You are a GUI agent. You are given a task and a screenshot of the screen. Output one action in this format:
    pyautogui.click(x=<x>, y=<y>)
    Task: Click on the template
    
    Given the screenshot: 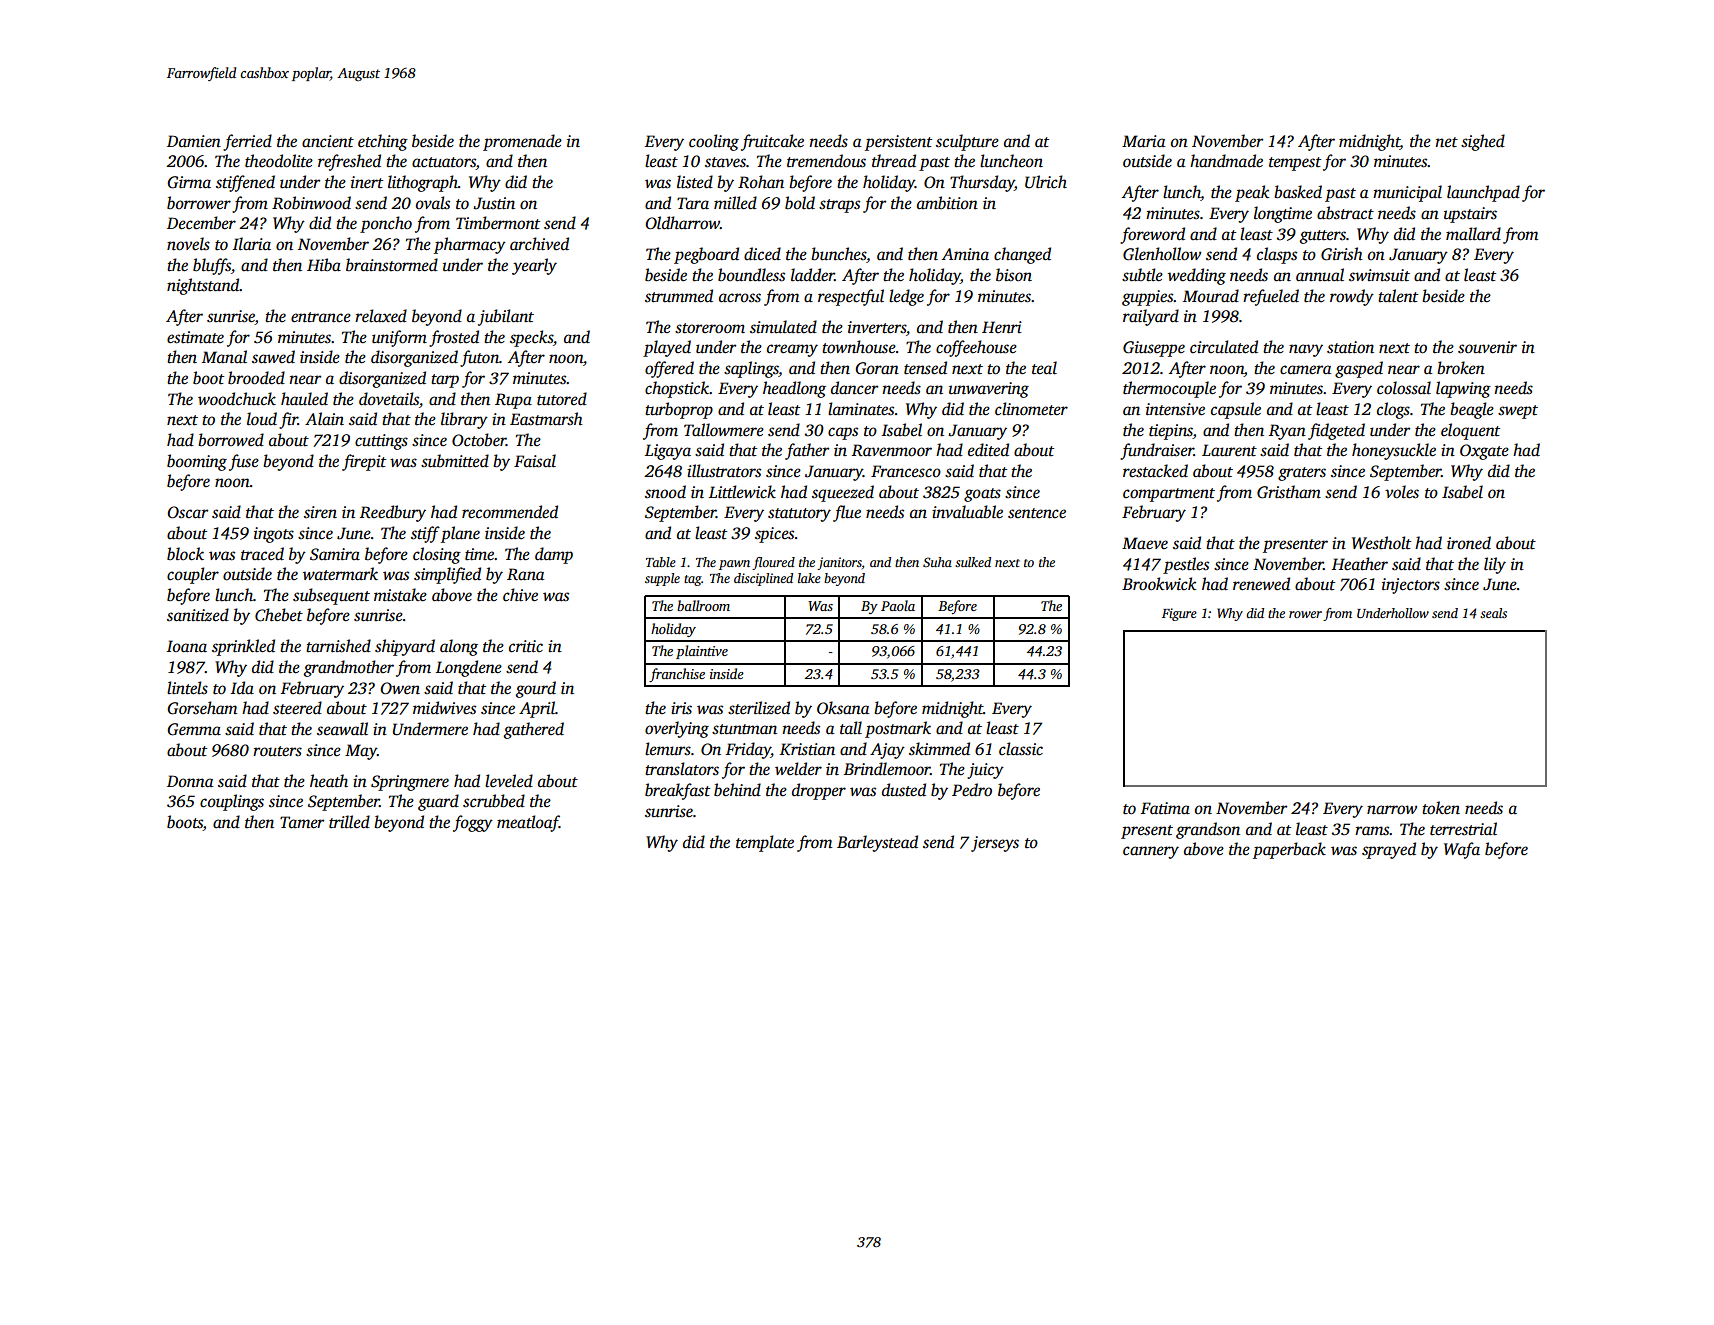 What is the action you would take?
    pyautogui.click(x=765, y=843)
